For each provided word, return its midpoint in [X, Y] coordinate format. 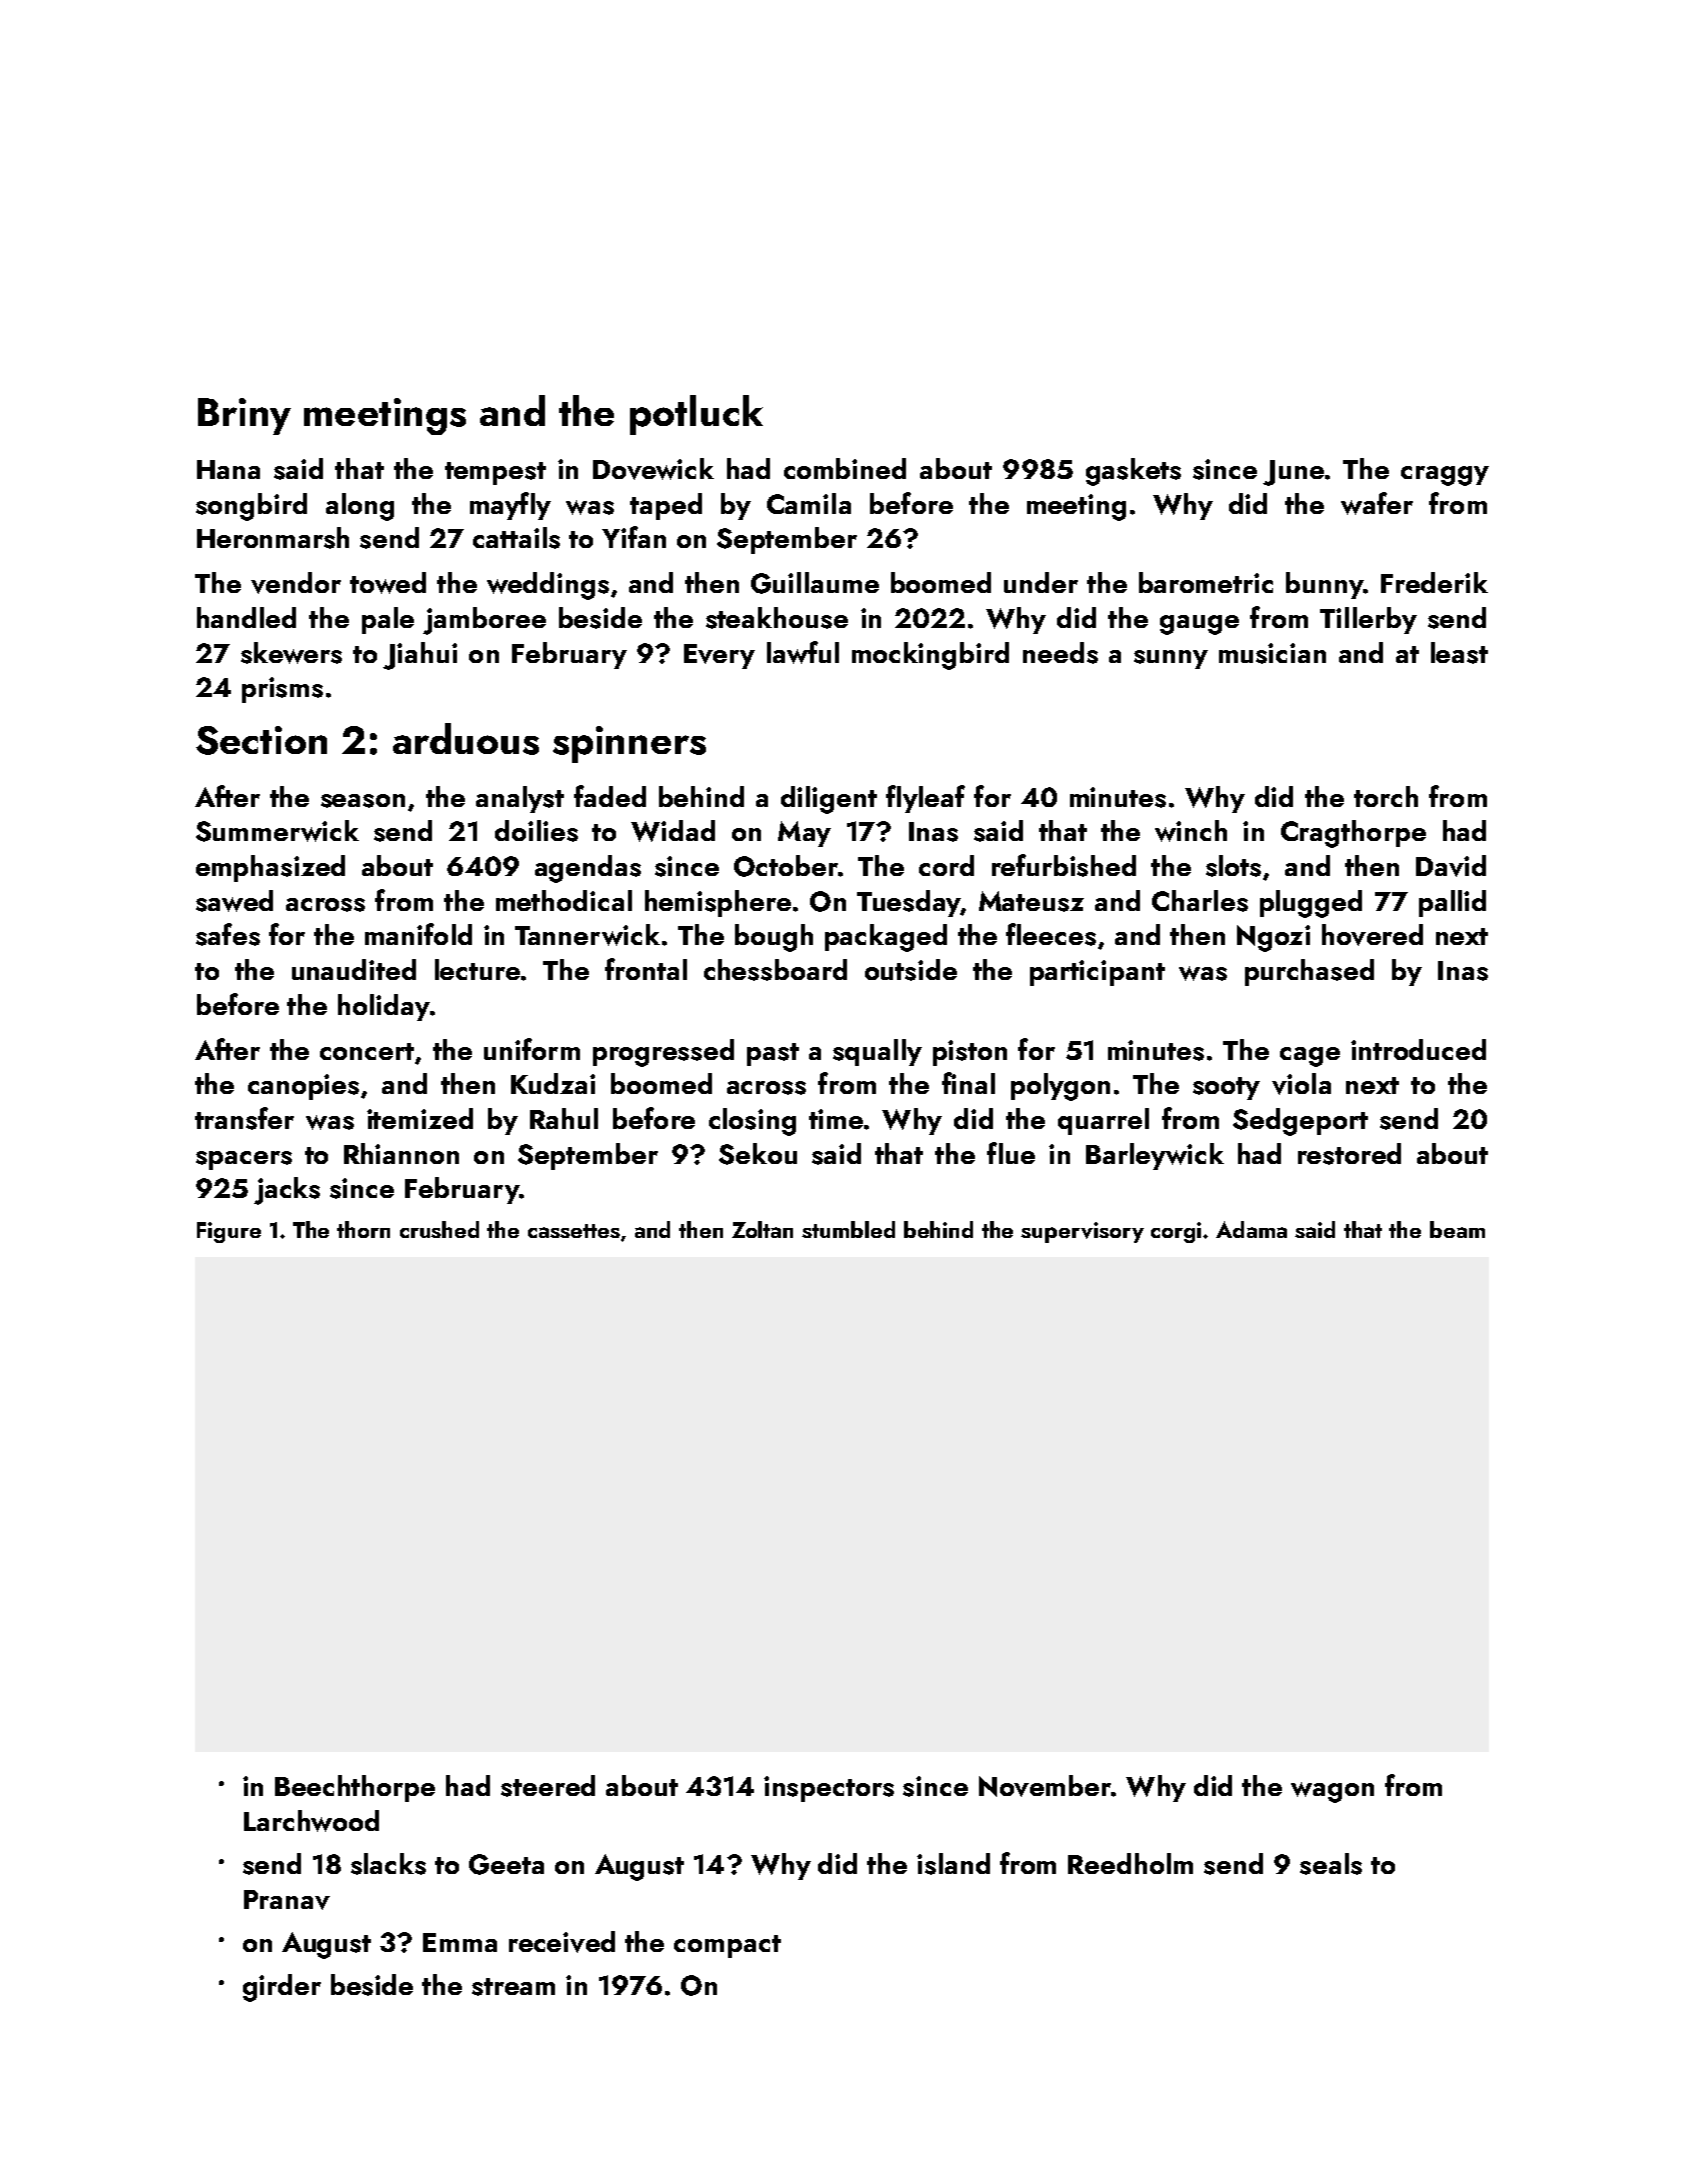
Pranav [287, 1900]
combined [845, 468]
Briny [244, 416]
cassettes [574, 1231]
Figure [229, 1232]
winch [1191, 831]
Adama [1251, 1229]
